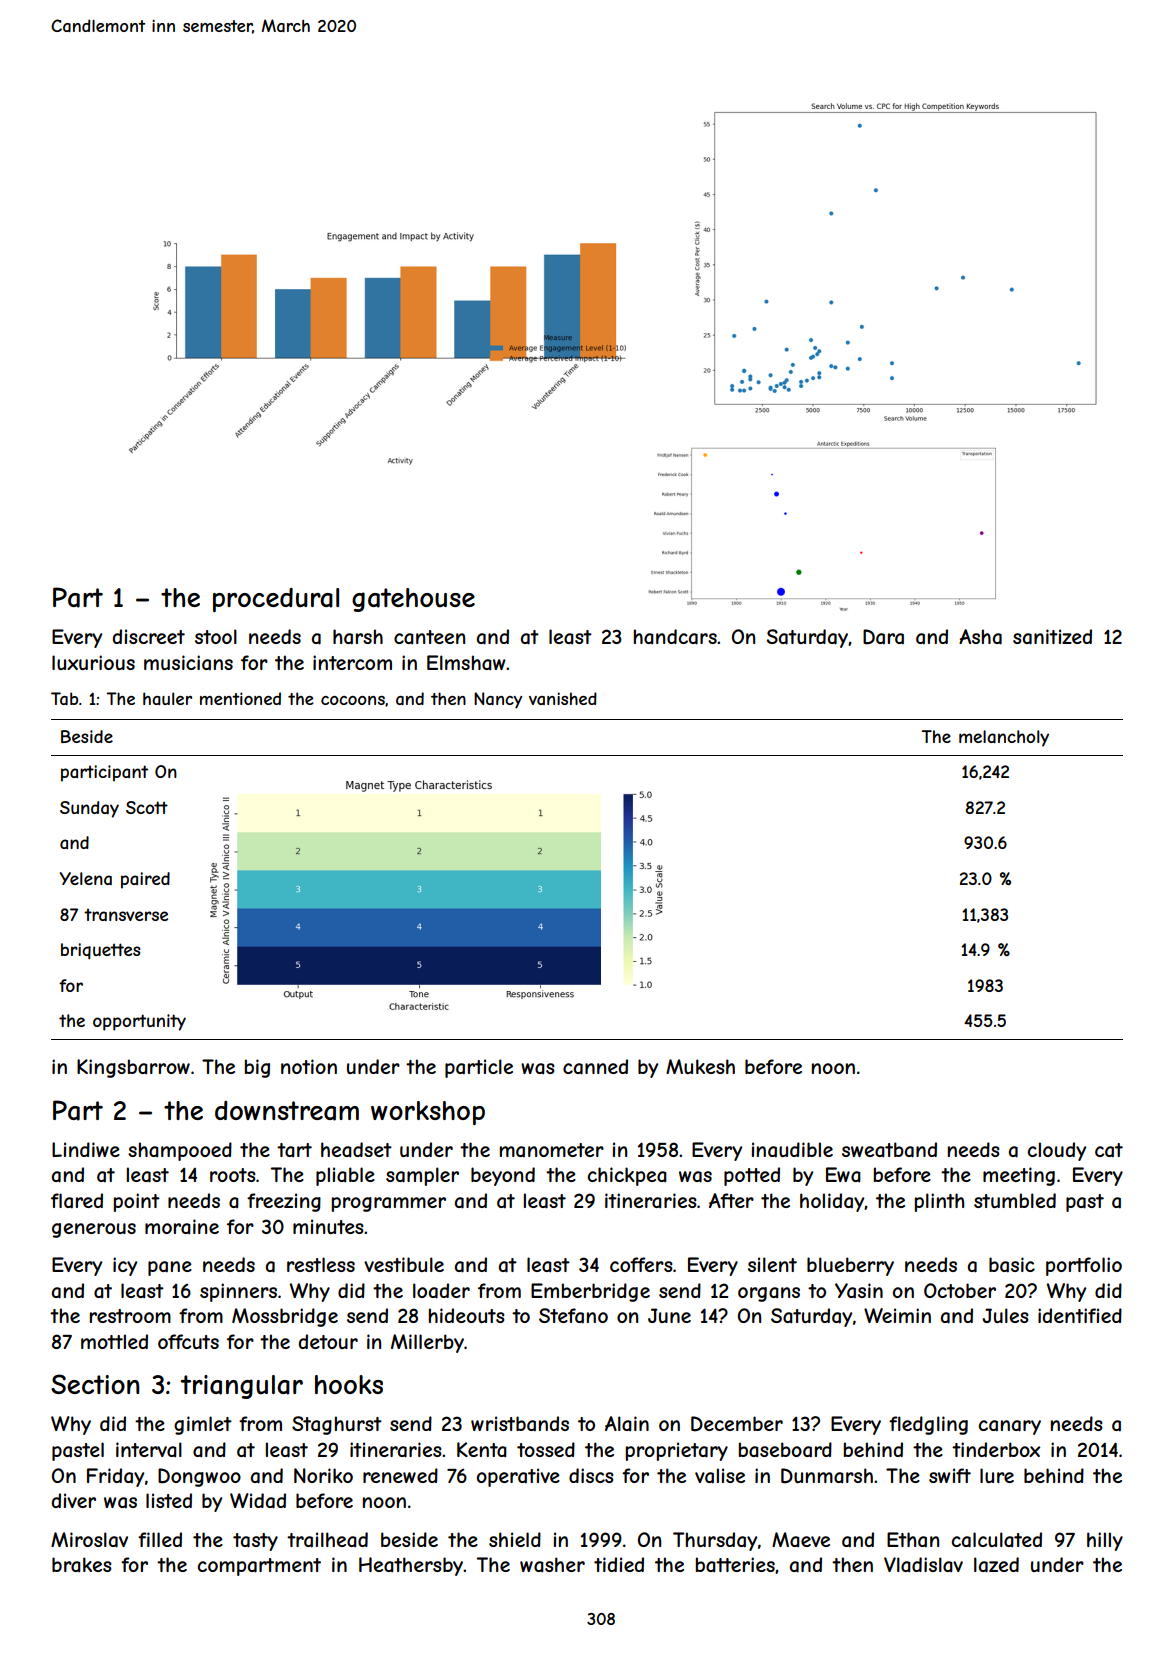 Image resolution: width=1174 pixels, height=1661 pixels. Describe the element at coordinates (74, 1500) in the page. I see `diver` at that location.
